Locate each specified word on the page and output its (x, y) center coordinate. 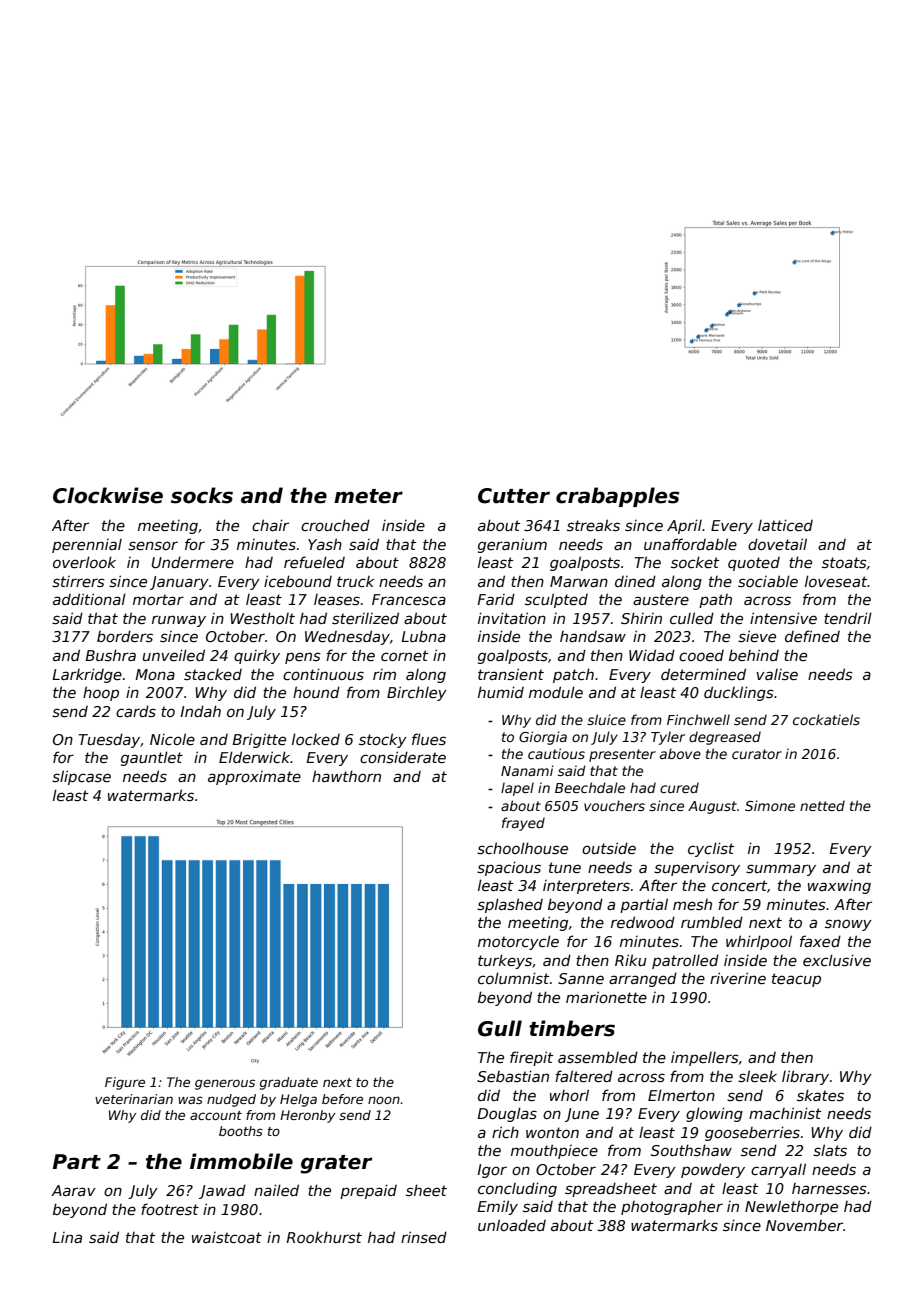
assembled (598, 1057)
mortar (158, 599)
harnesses (829, 1188)
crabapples (617, 497)
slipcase (81, 777)
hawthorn (346, 776)
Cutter (514, 496)
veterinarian (134, 1099)
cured (679, 787)
